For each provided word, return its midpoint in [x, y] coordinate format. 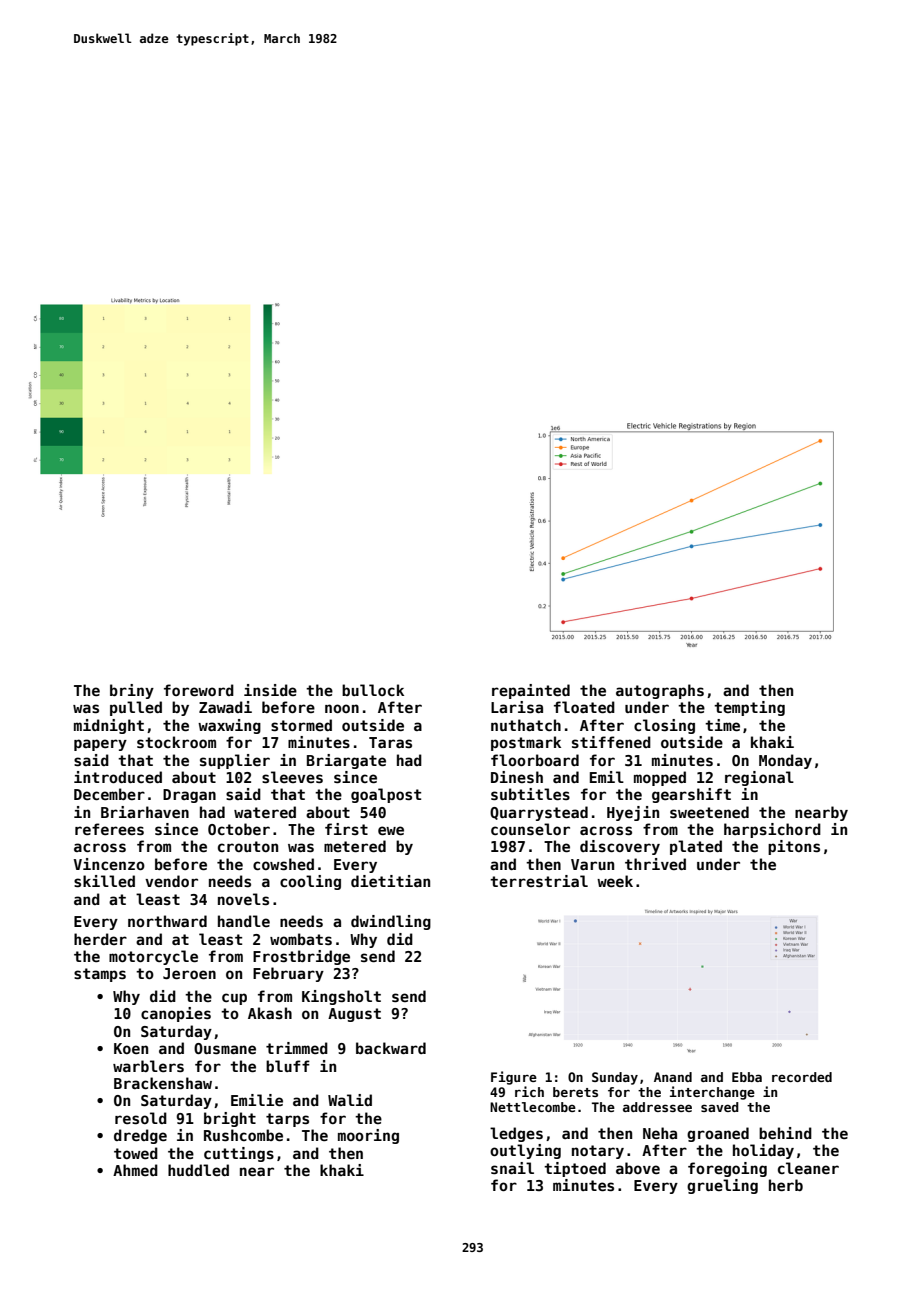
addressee [657, 1107]
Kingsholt [341, 997]
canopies [176, 1014]
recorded [802, 1077]
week [615, 881]
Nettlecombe [533, 1107]
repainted [531, 691]
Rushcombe [243, 1135]
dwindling [391, 922]
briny [132, 691]
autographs [660, 691]
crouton [248, 846]
